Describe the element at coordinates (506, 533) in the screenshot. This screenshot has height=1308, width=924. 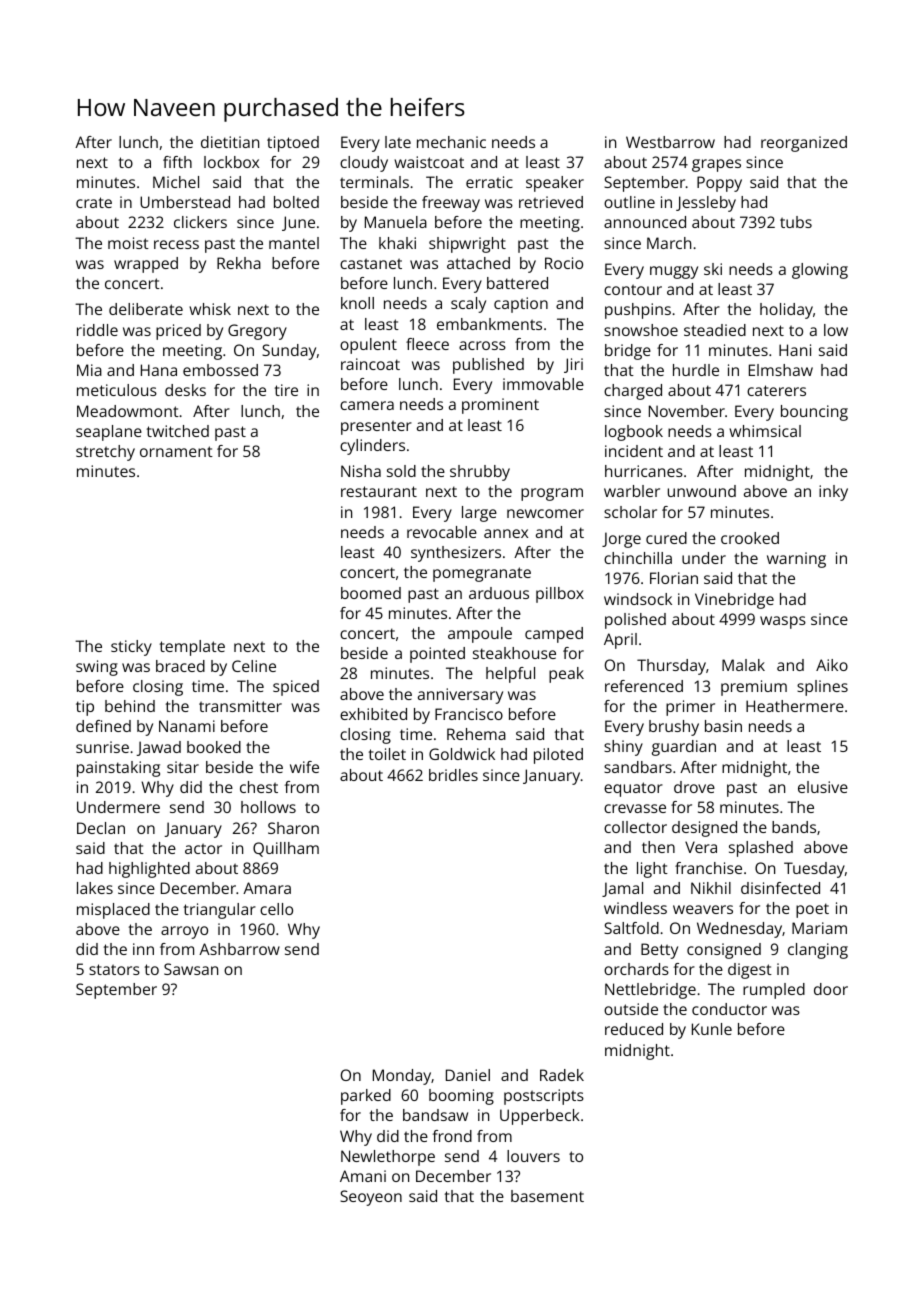
I see `annex` at that location.
